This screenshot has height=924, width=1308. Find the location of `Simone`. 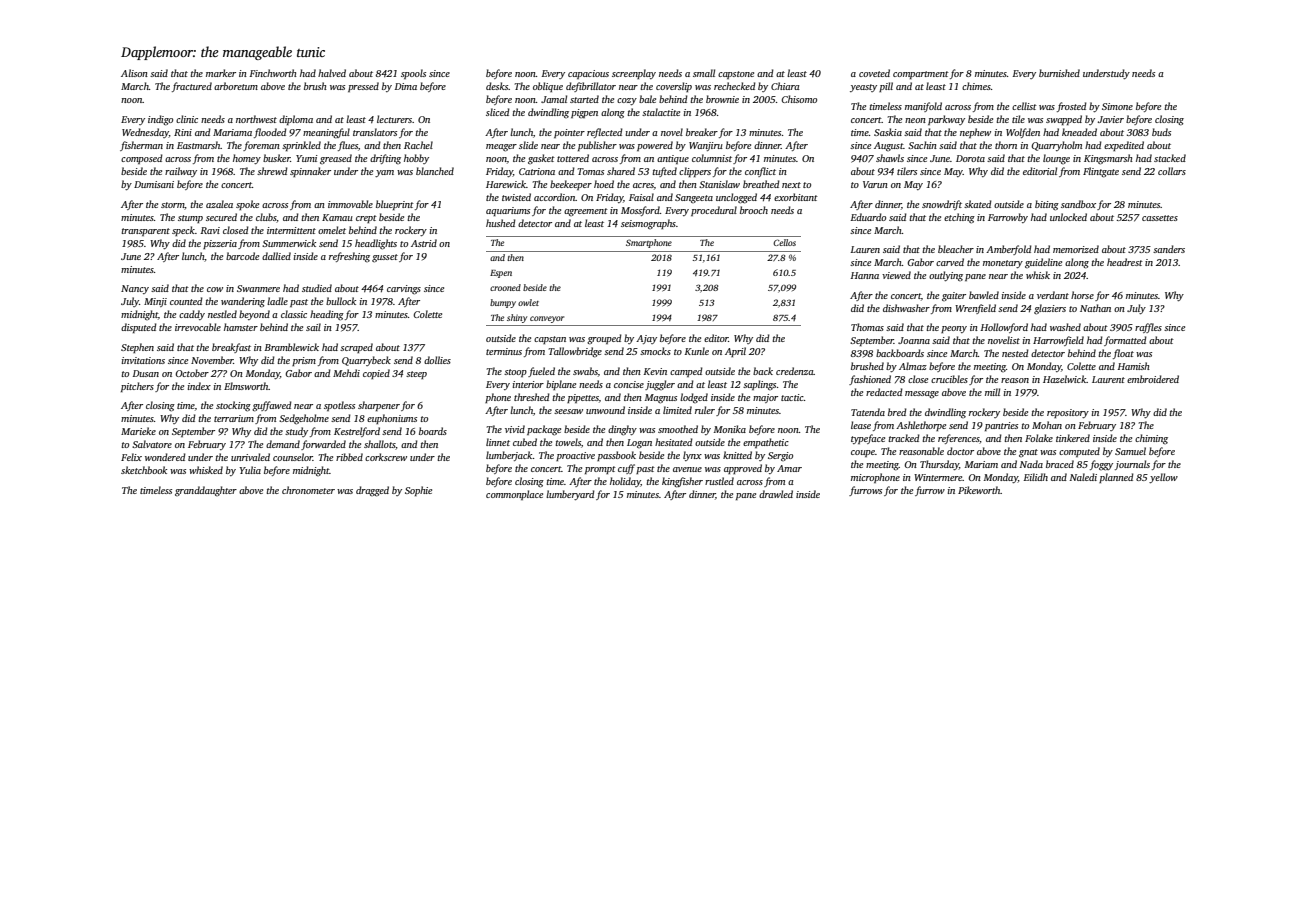

Simone is located at coordinates (1117, 106).
